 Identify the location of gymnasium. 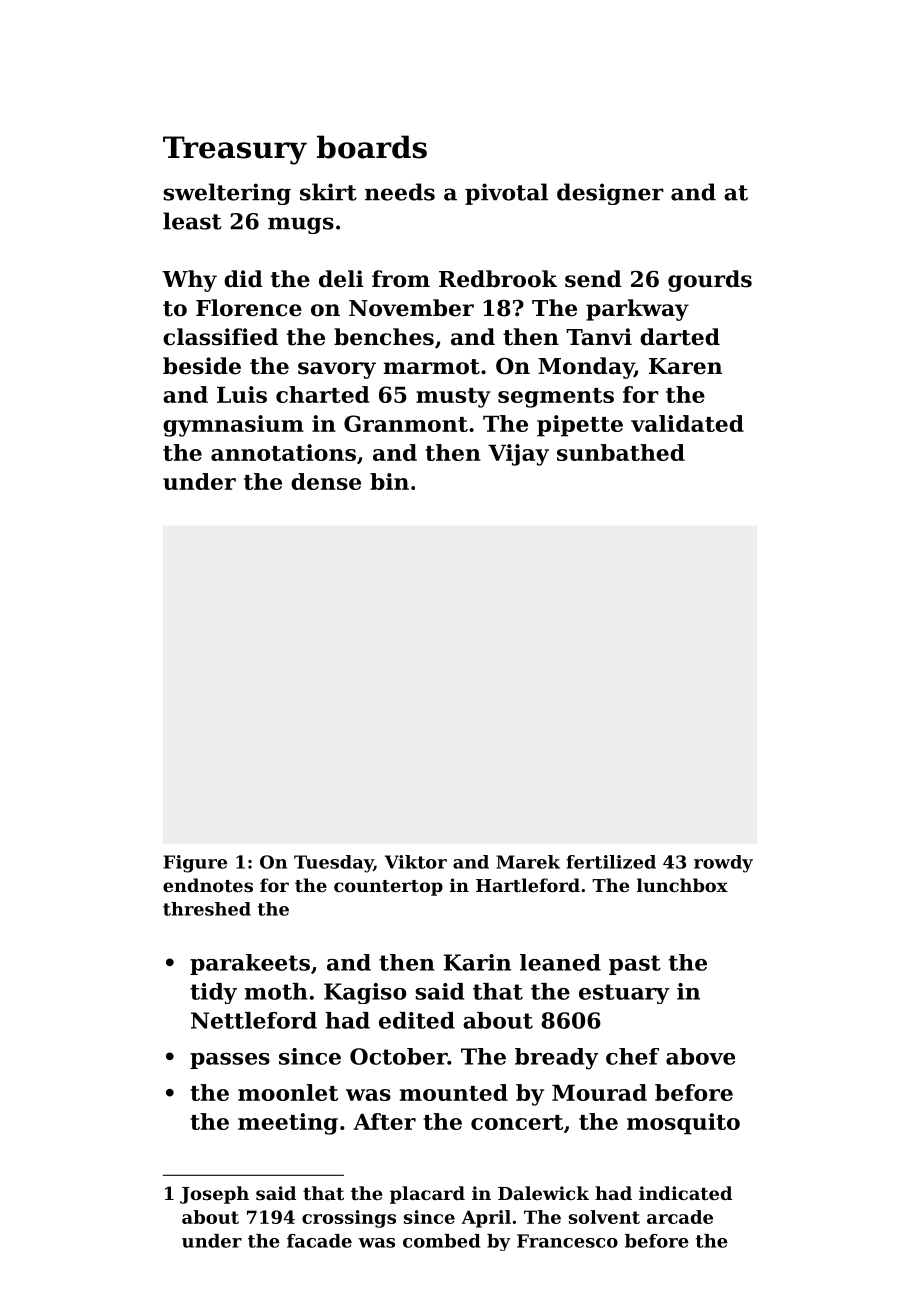
(233, 426).
